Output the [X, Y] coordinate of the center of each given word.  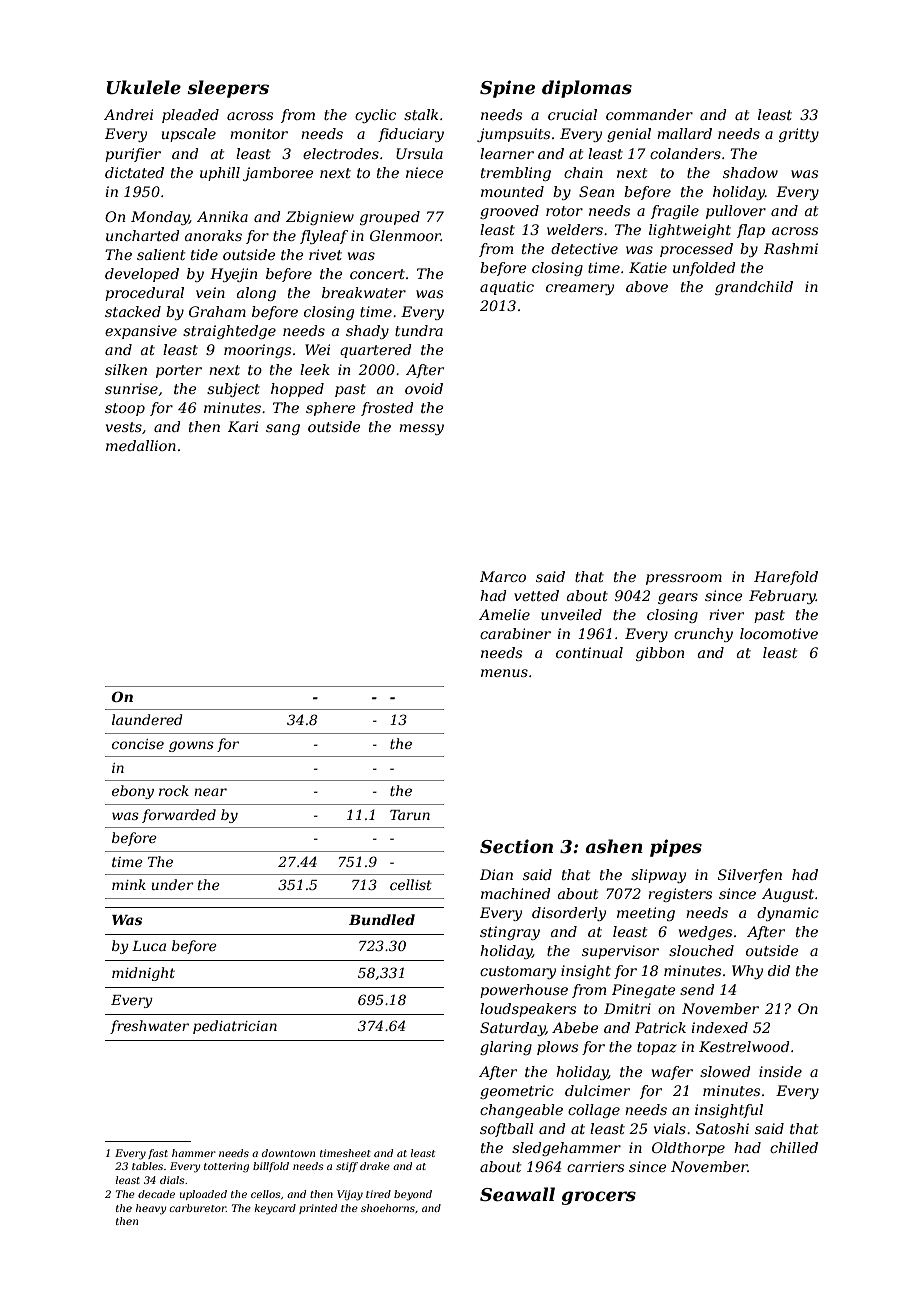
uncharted [143, 235]
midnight [143, 974]
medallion [141, 445]
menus [504, 673]
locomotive [779, 633]
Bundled [382, 919]
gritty [799, 135]
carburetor [197, 1208]
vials [670, 1128]
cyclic [375, 116]
